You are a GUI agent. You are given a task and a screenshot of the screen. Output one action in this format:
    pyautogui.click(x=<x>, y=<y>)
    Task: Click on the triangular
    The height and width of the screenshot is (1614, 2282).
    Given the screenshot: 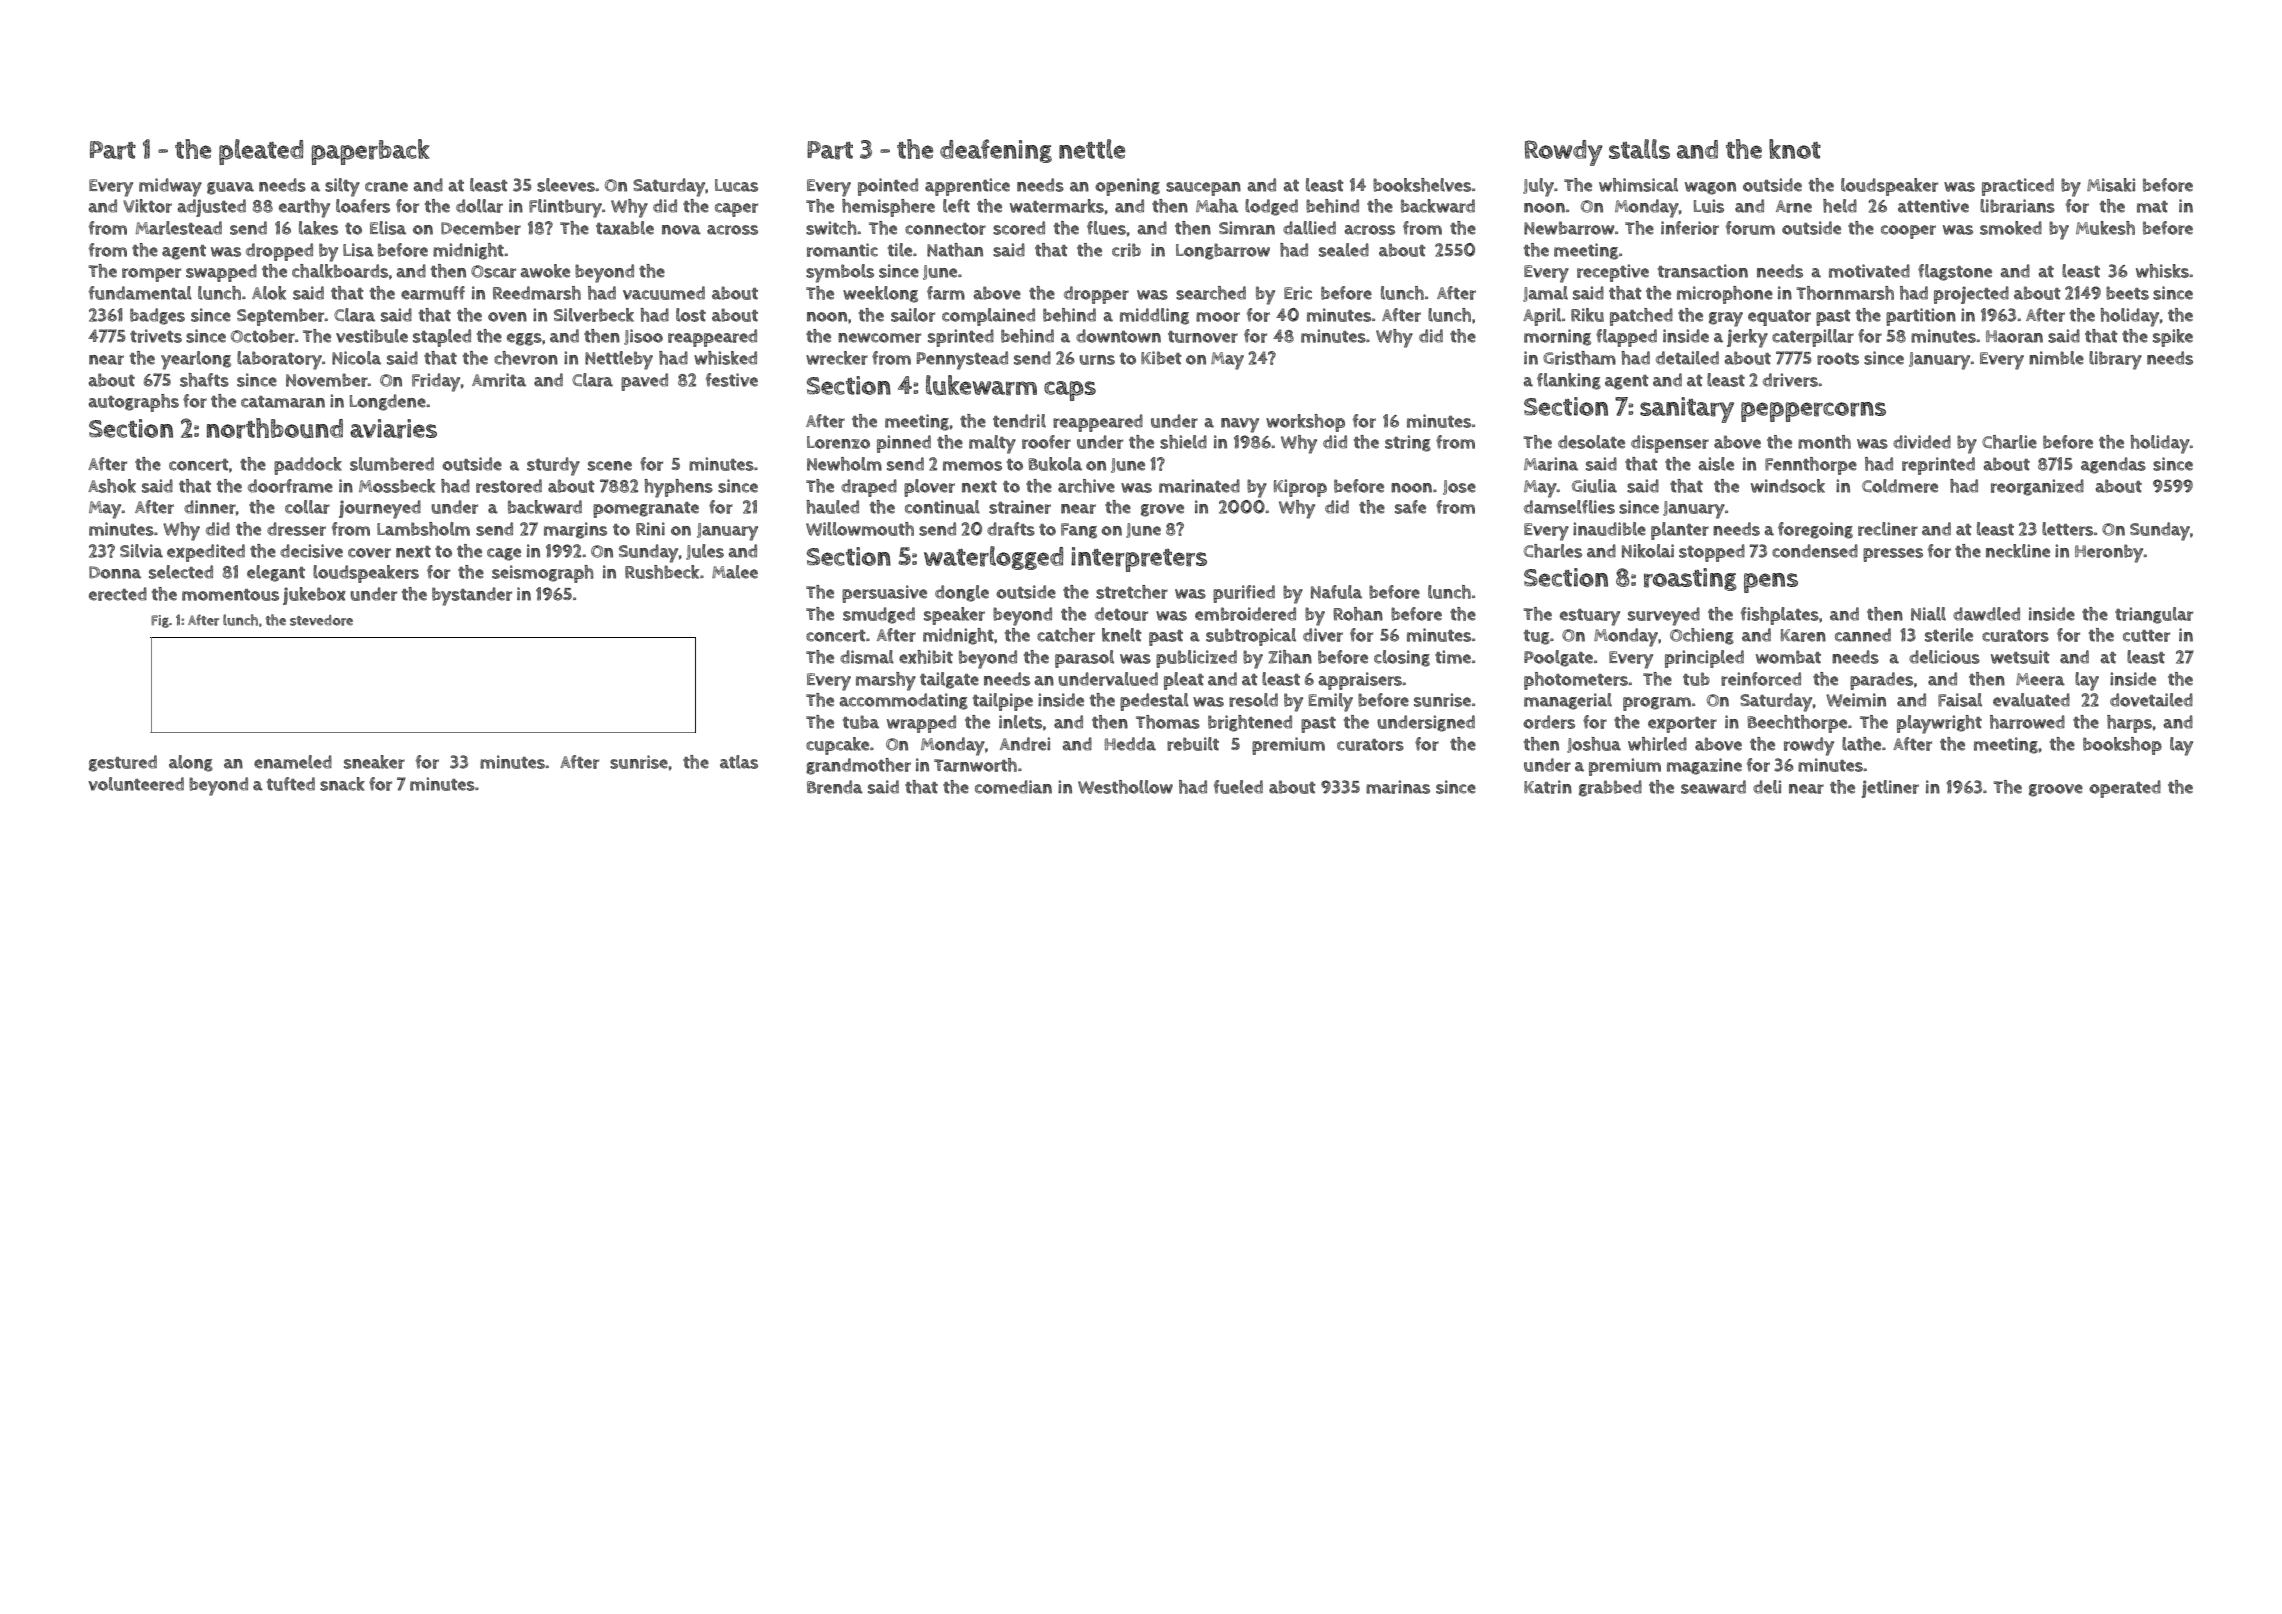 What is the action you would take?
    pyautogui.click(x=2154, y=615)
